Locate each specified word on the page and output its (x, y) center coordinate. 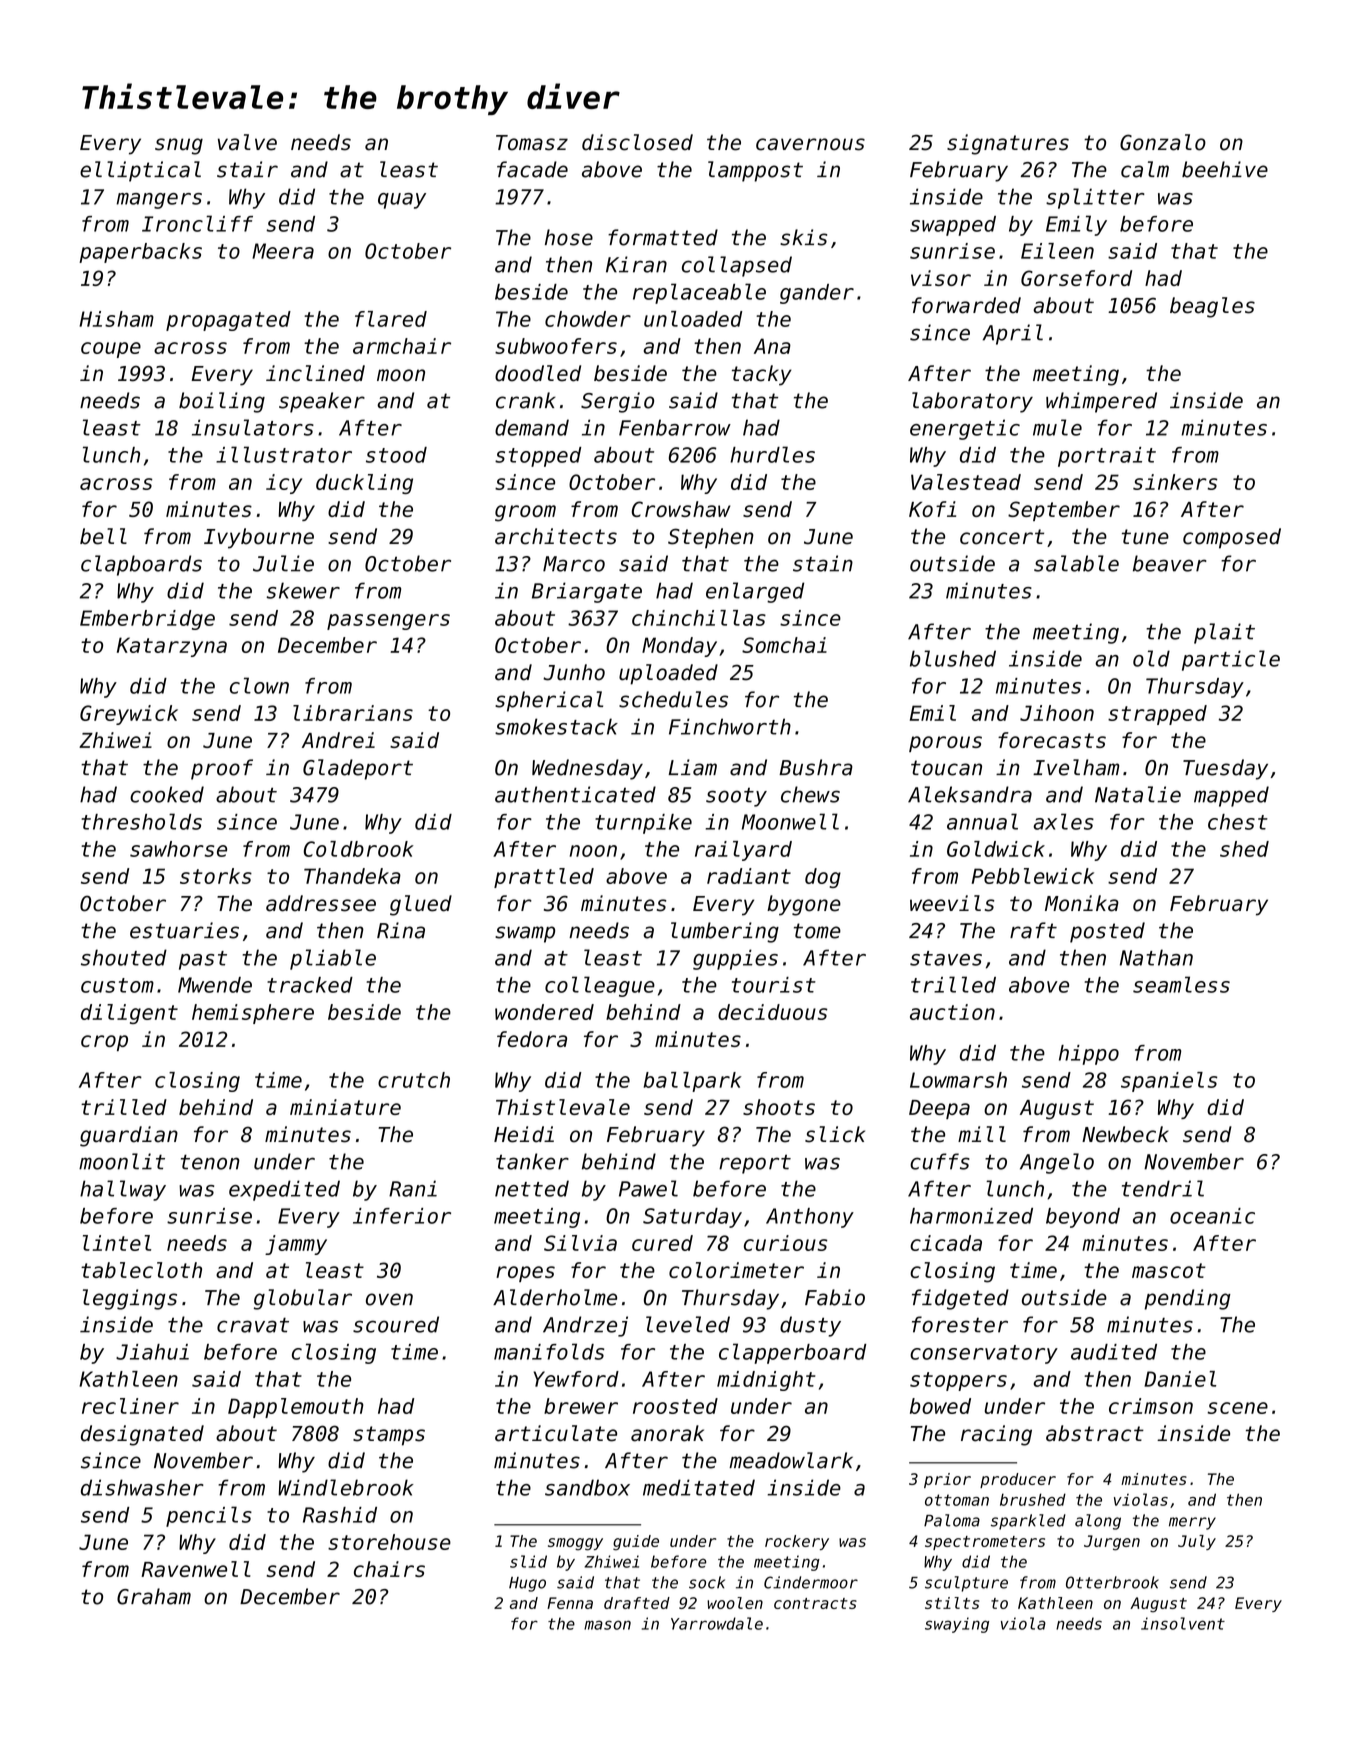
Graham (154, 1596)
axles (1063, 821)
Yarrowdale (717, 1623)
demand (532, 427)
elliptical (140, 171)
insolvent (1183, 1623)
